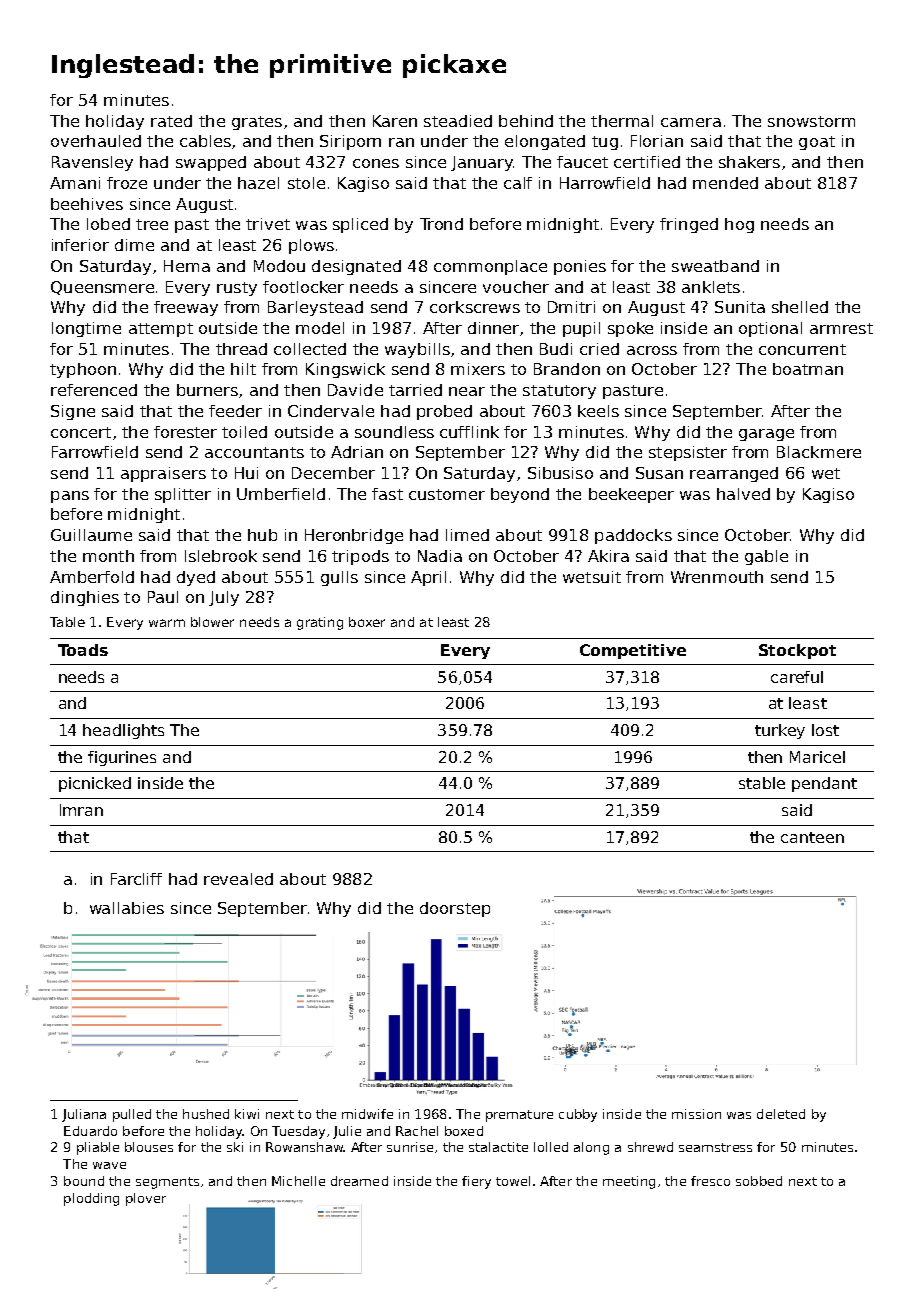 The image size is (924, 1308). Describe the element at coordinates (571, 307) in the screenshot. I see `Dmitri` at that location.
